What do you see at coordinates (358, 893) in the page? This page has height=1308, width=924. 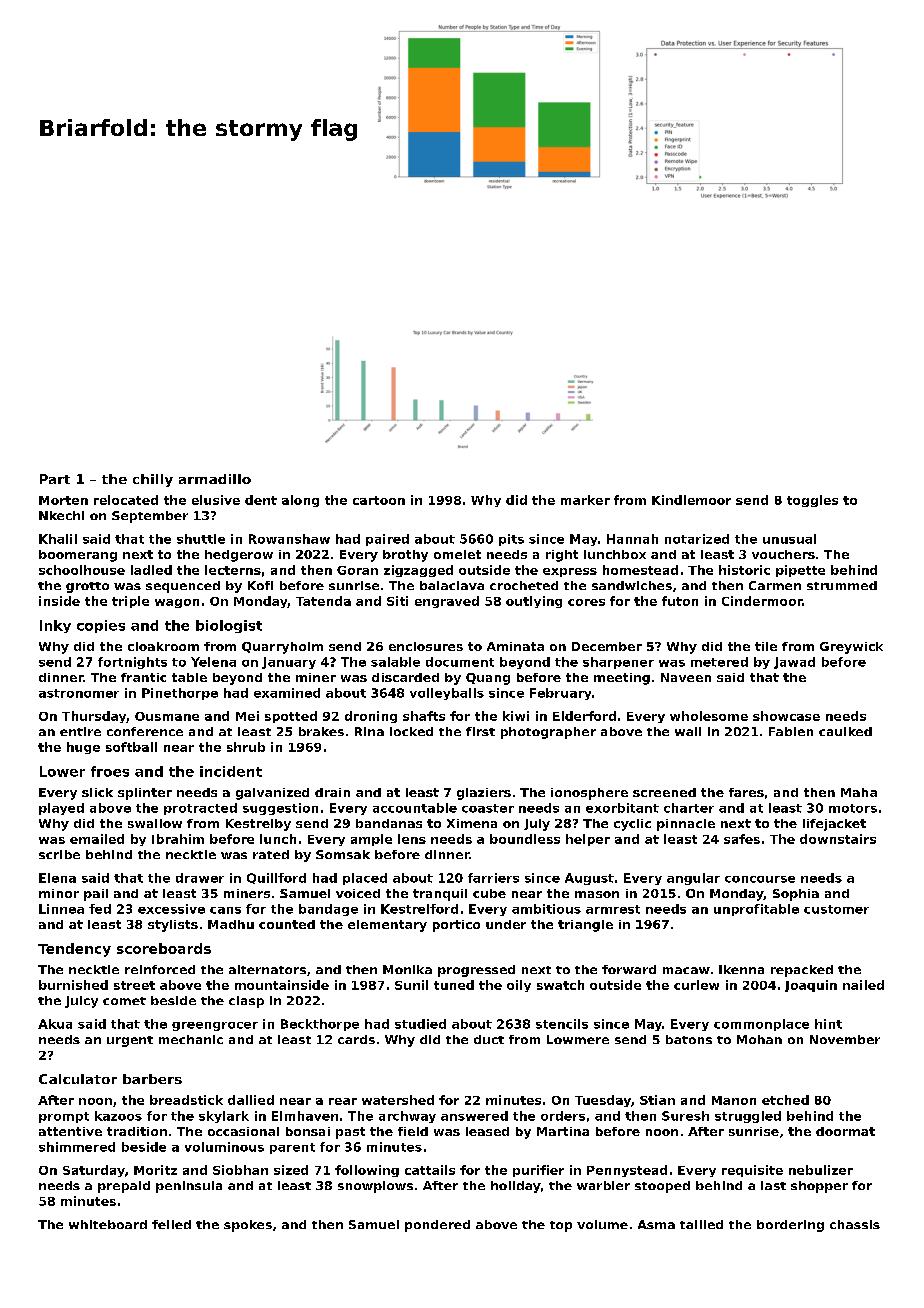 I see `voiced` at bounding box center [358, 893].
